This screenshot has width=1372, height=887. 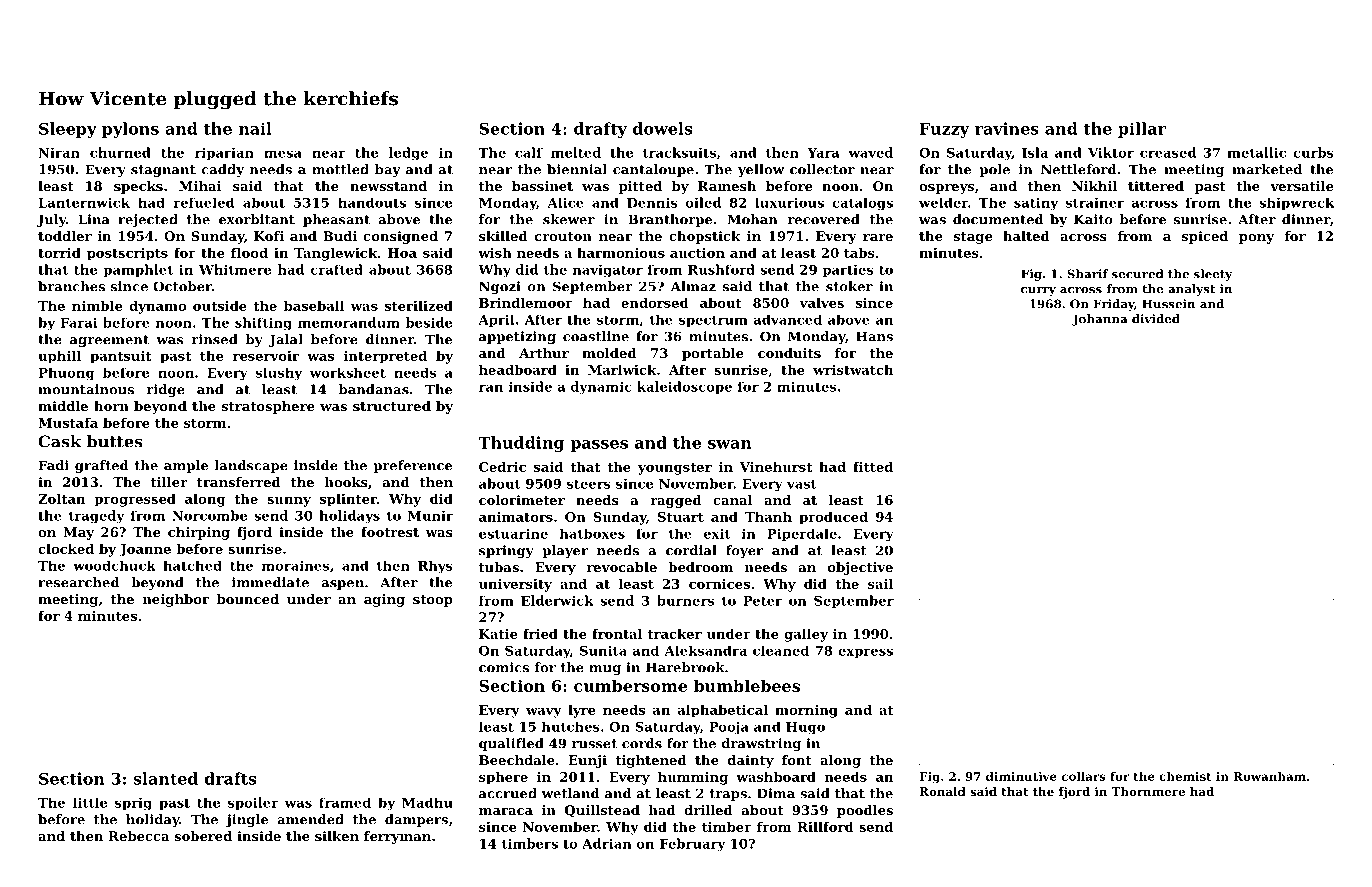 I want to click on Hugo, so click(x=805, y=728).
